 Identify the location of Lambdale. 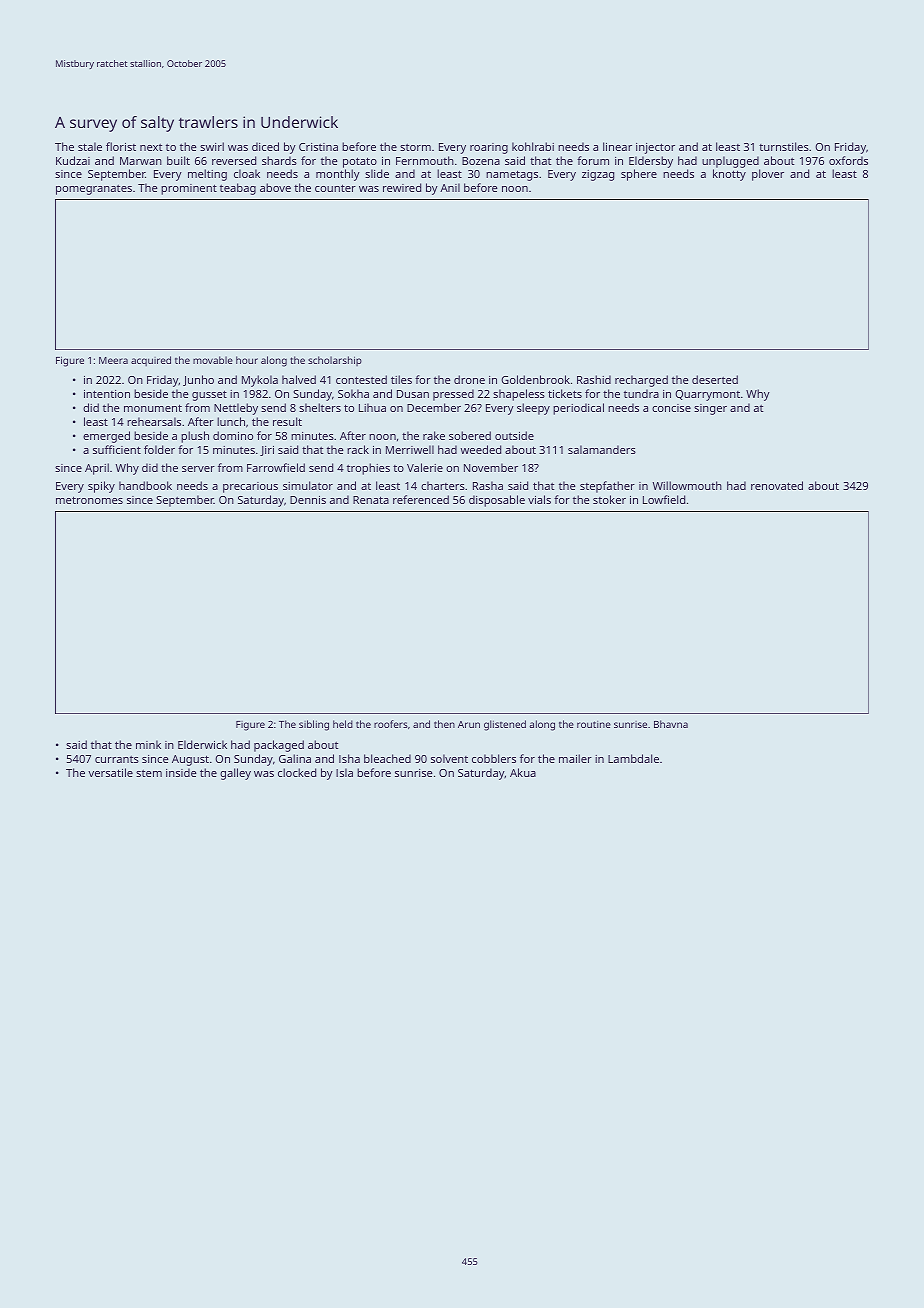
(633, 758).
